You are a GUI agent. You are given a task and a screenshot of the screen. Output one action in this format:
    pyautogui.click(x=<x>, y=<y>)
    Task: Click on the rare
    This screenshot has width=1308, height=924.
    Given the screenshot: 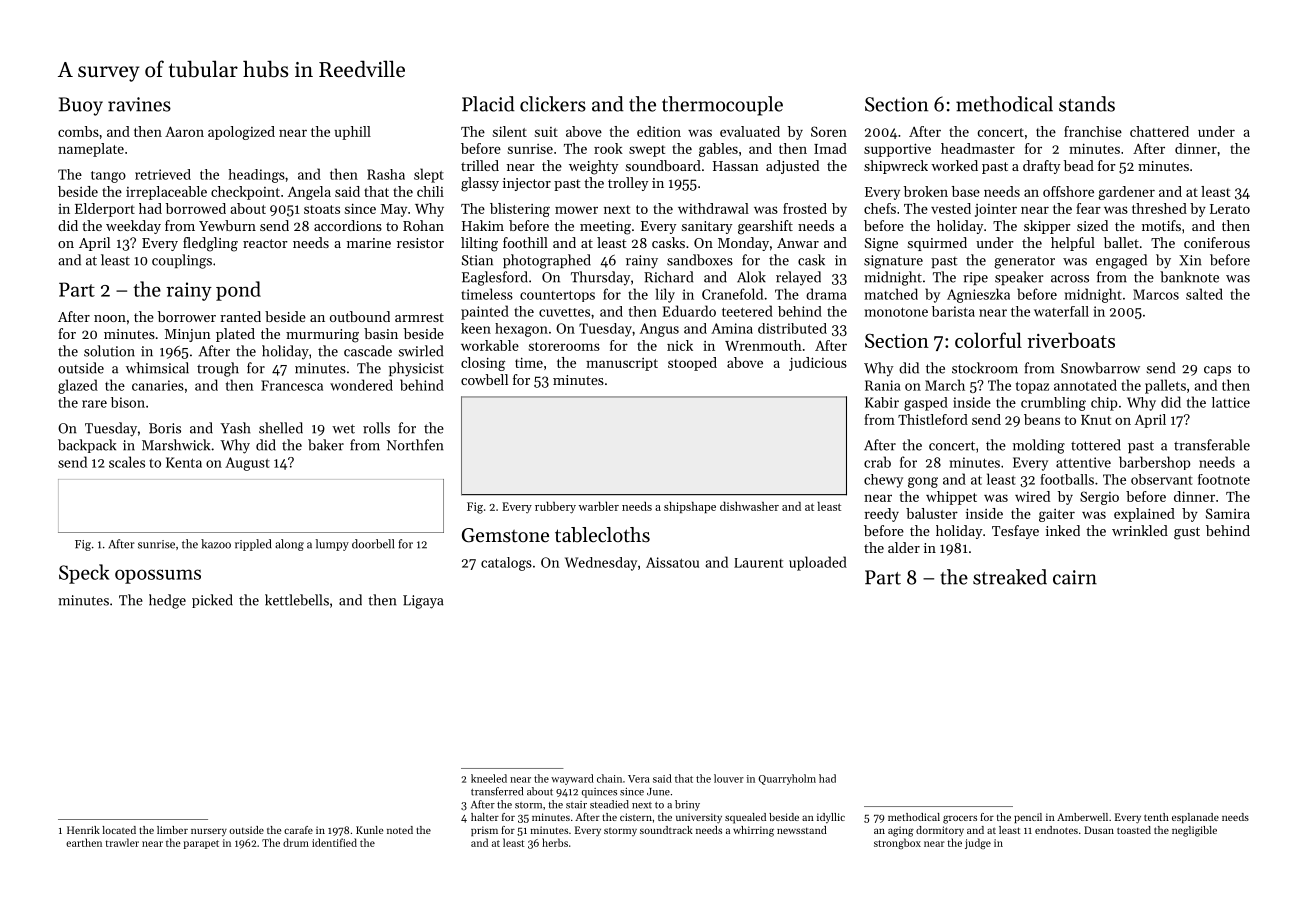 What is the action you would take?
    pyautogui.click(x=94, y=404)
